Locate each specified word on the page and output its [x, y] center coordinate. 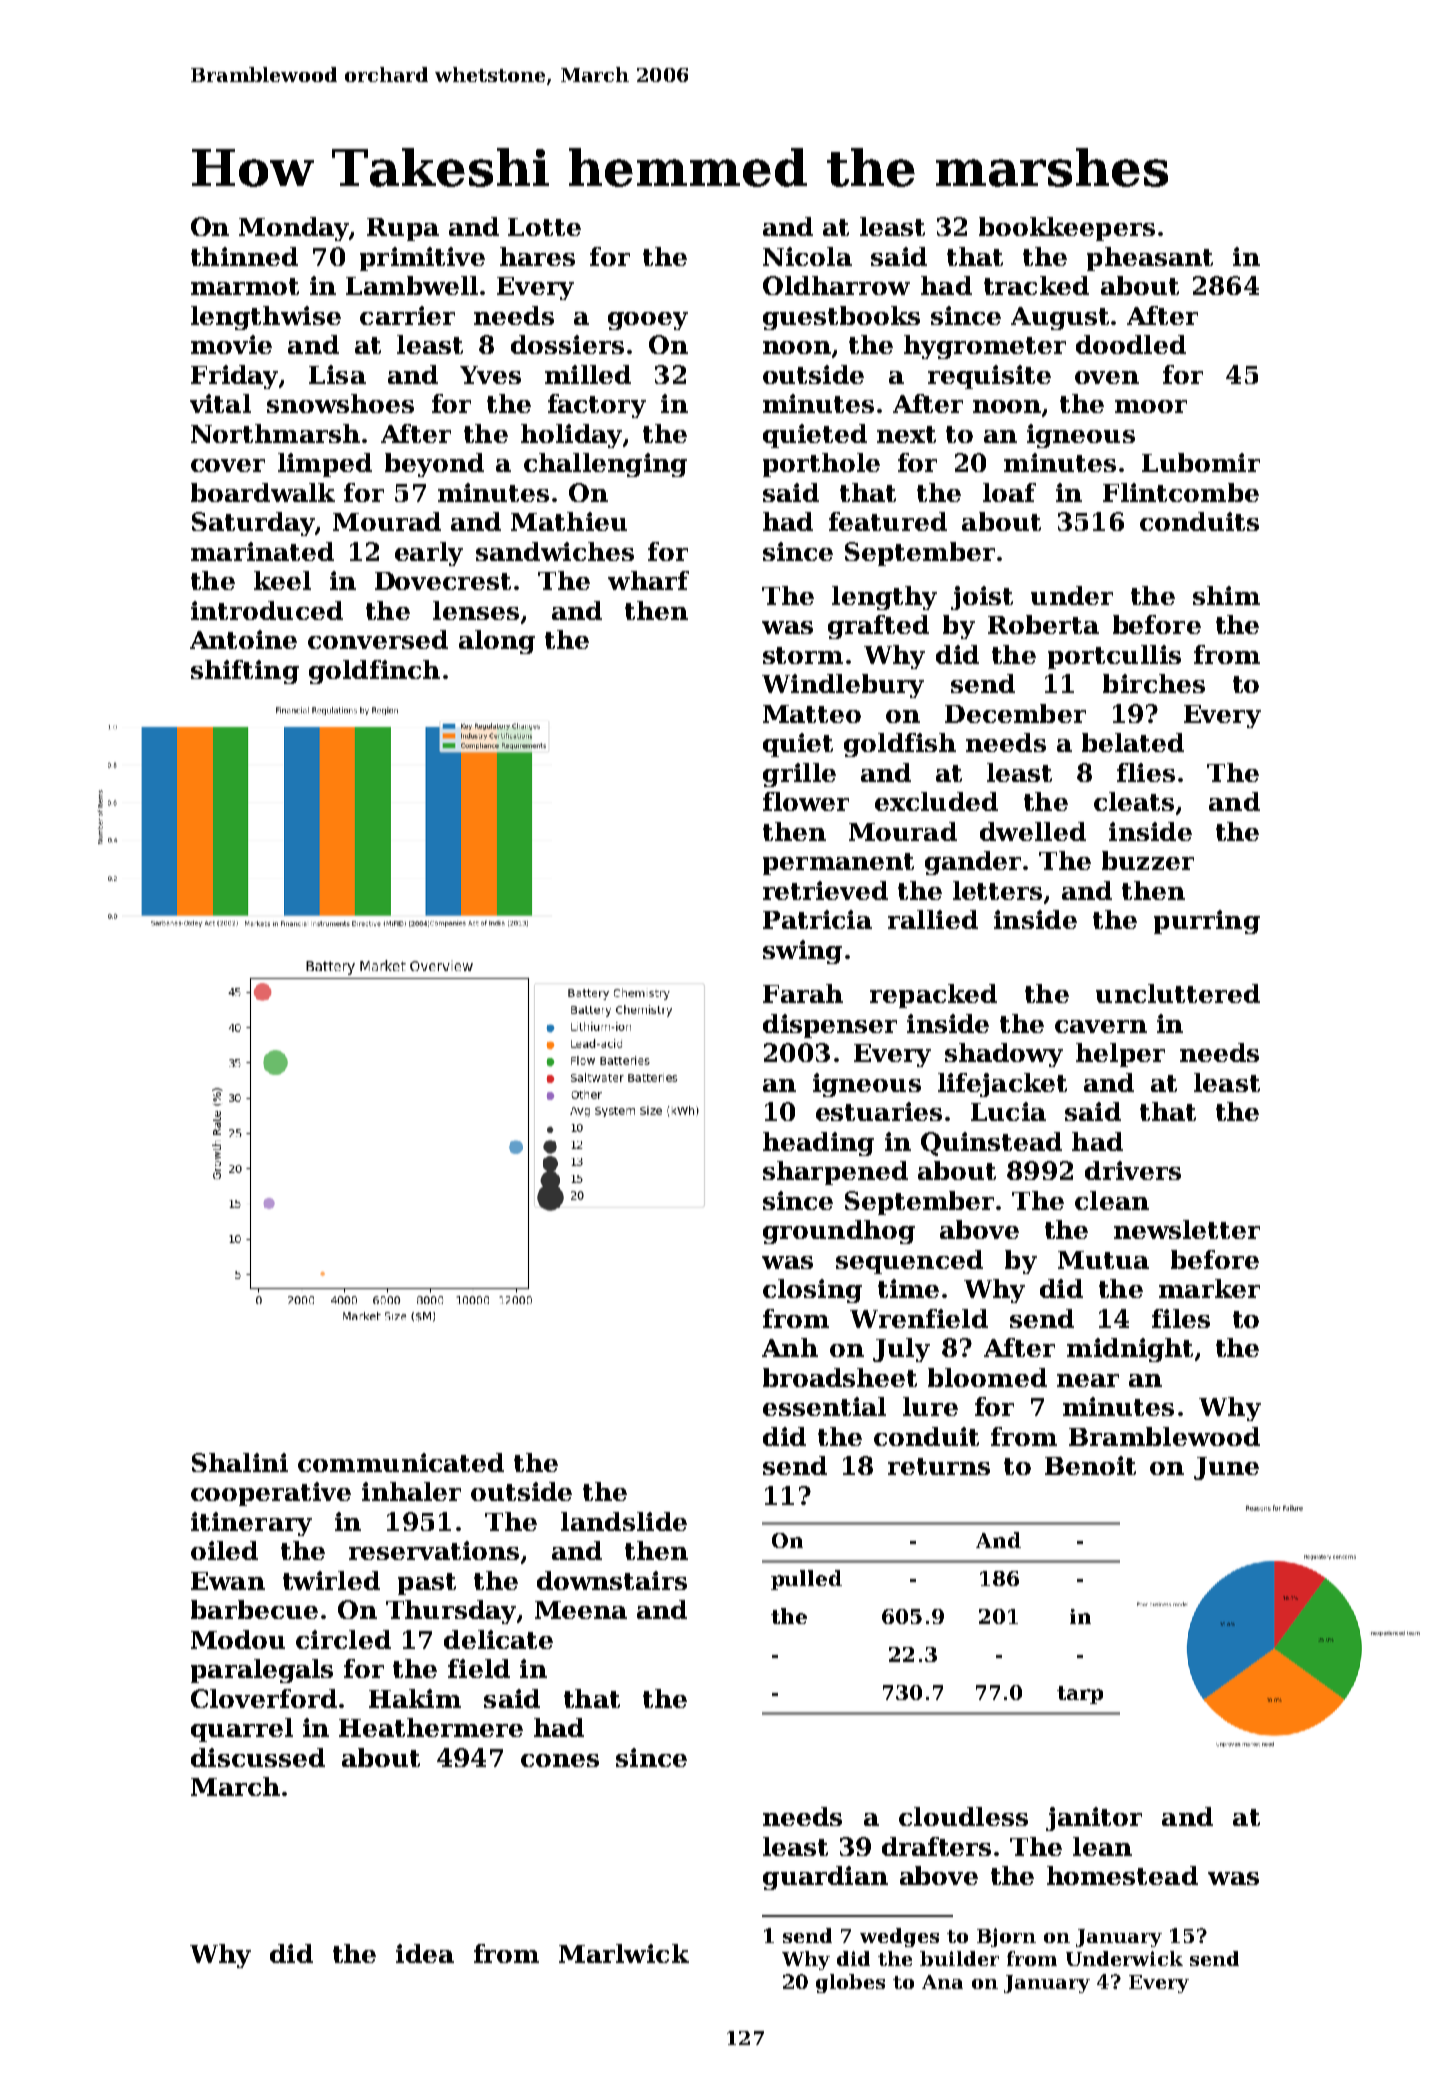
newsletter [1187, 1229]
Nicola [807, 256]
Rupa [403, 229]
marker [1209, 1288]
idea [425, 1953]
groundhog [839, 1232]
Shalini [240, 1462]
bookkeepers [1067, 229]
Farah [803, 993]
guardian [825, 1878]
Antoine [243, 639]
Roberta [1043, 624]
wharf [648, 580]
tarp [1080, 1695]
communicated [401, 1462]
